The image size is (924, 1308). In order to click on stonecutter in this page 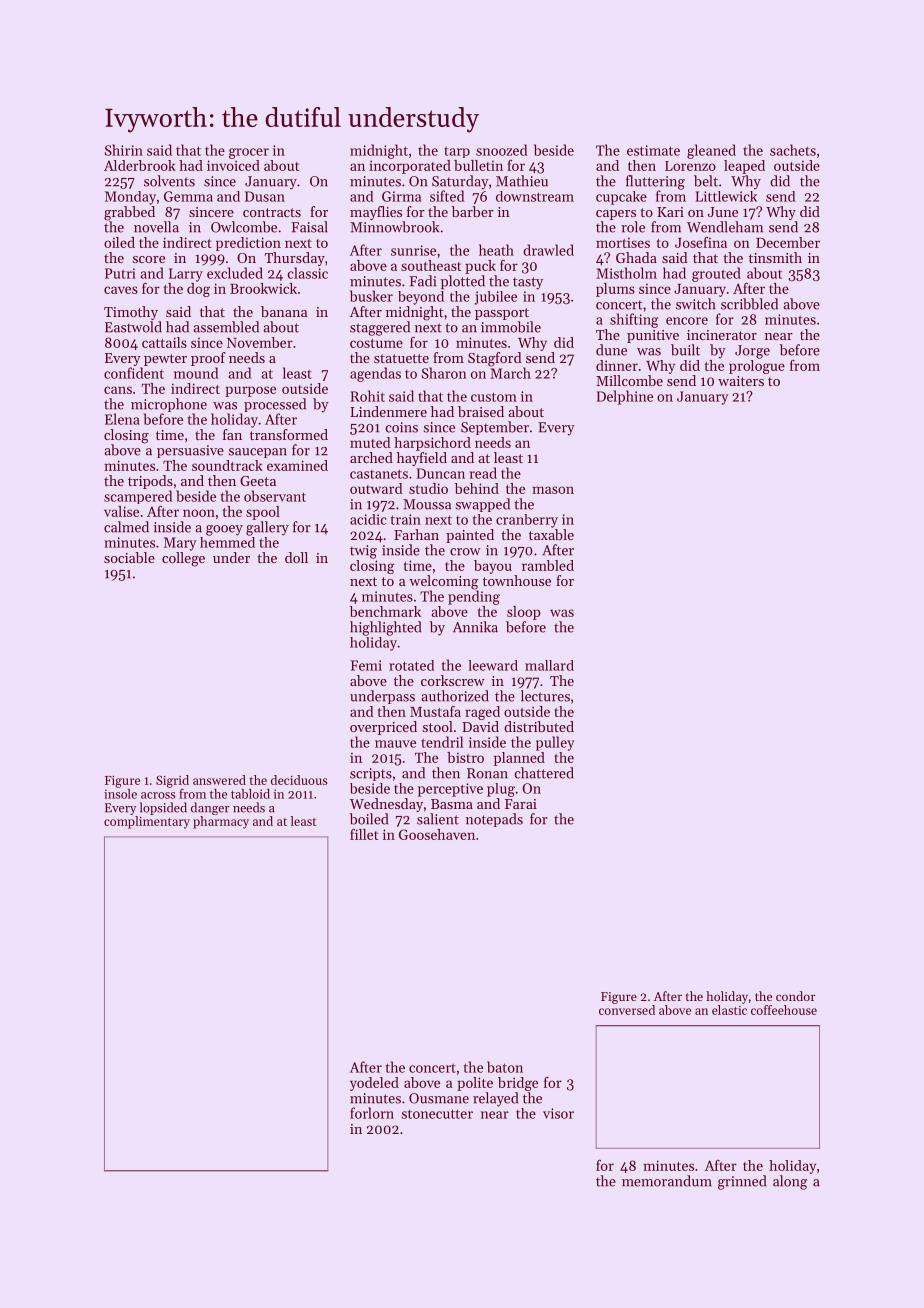, I will do `click(437, 1114)`.
